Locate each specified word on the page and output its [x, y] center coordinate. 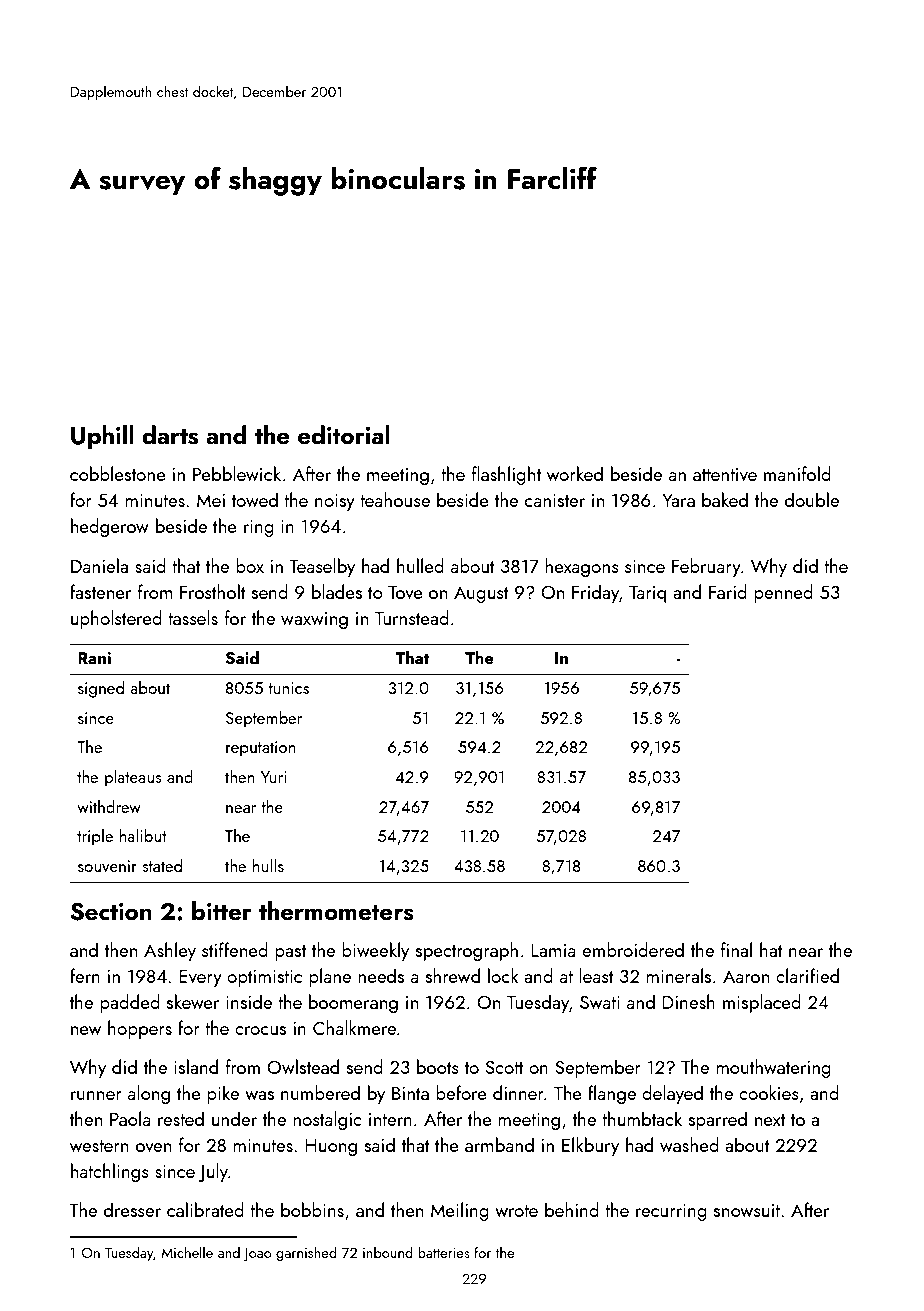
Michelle [187, 1252]
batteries [444, 1252]
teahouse [395, 499]
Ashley [170, 951]
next [770, 1120]
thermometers [336, 911]
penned [783, 593]
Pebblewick [237, 473]
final [736, 949]
